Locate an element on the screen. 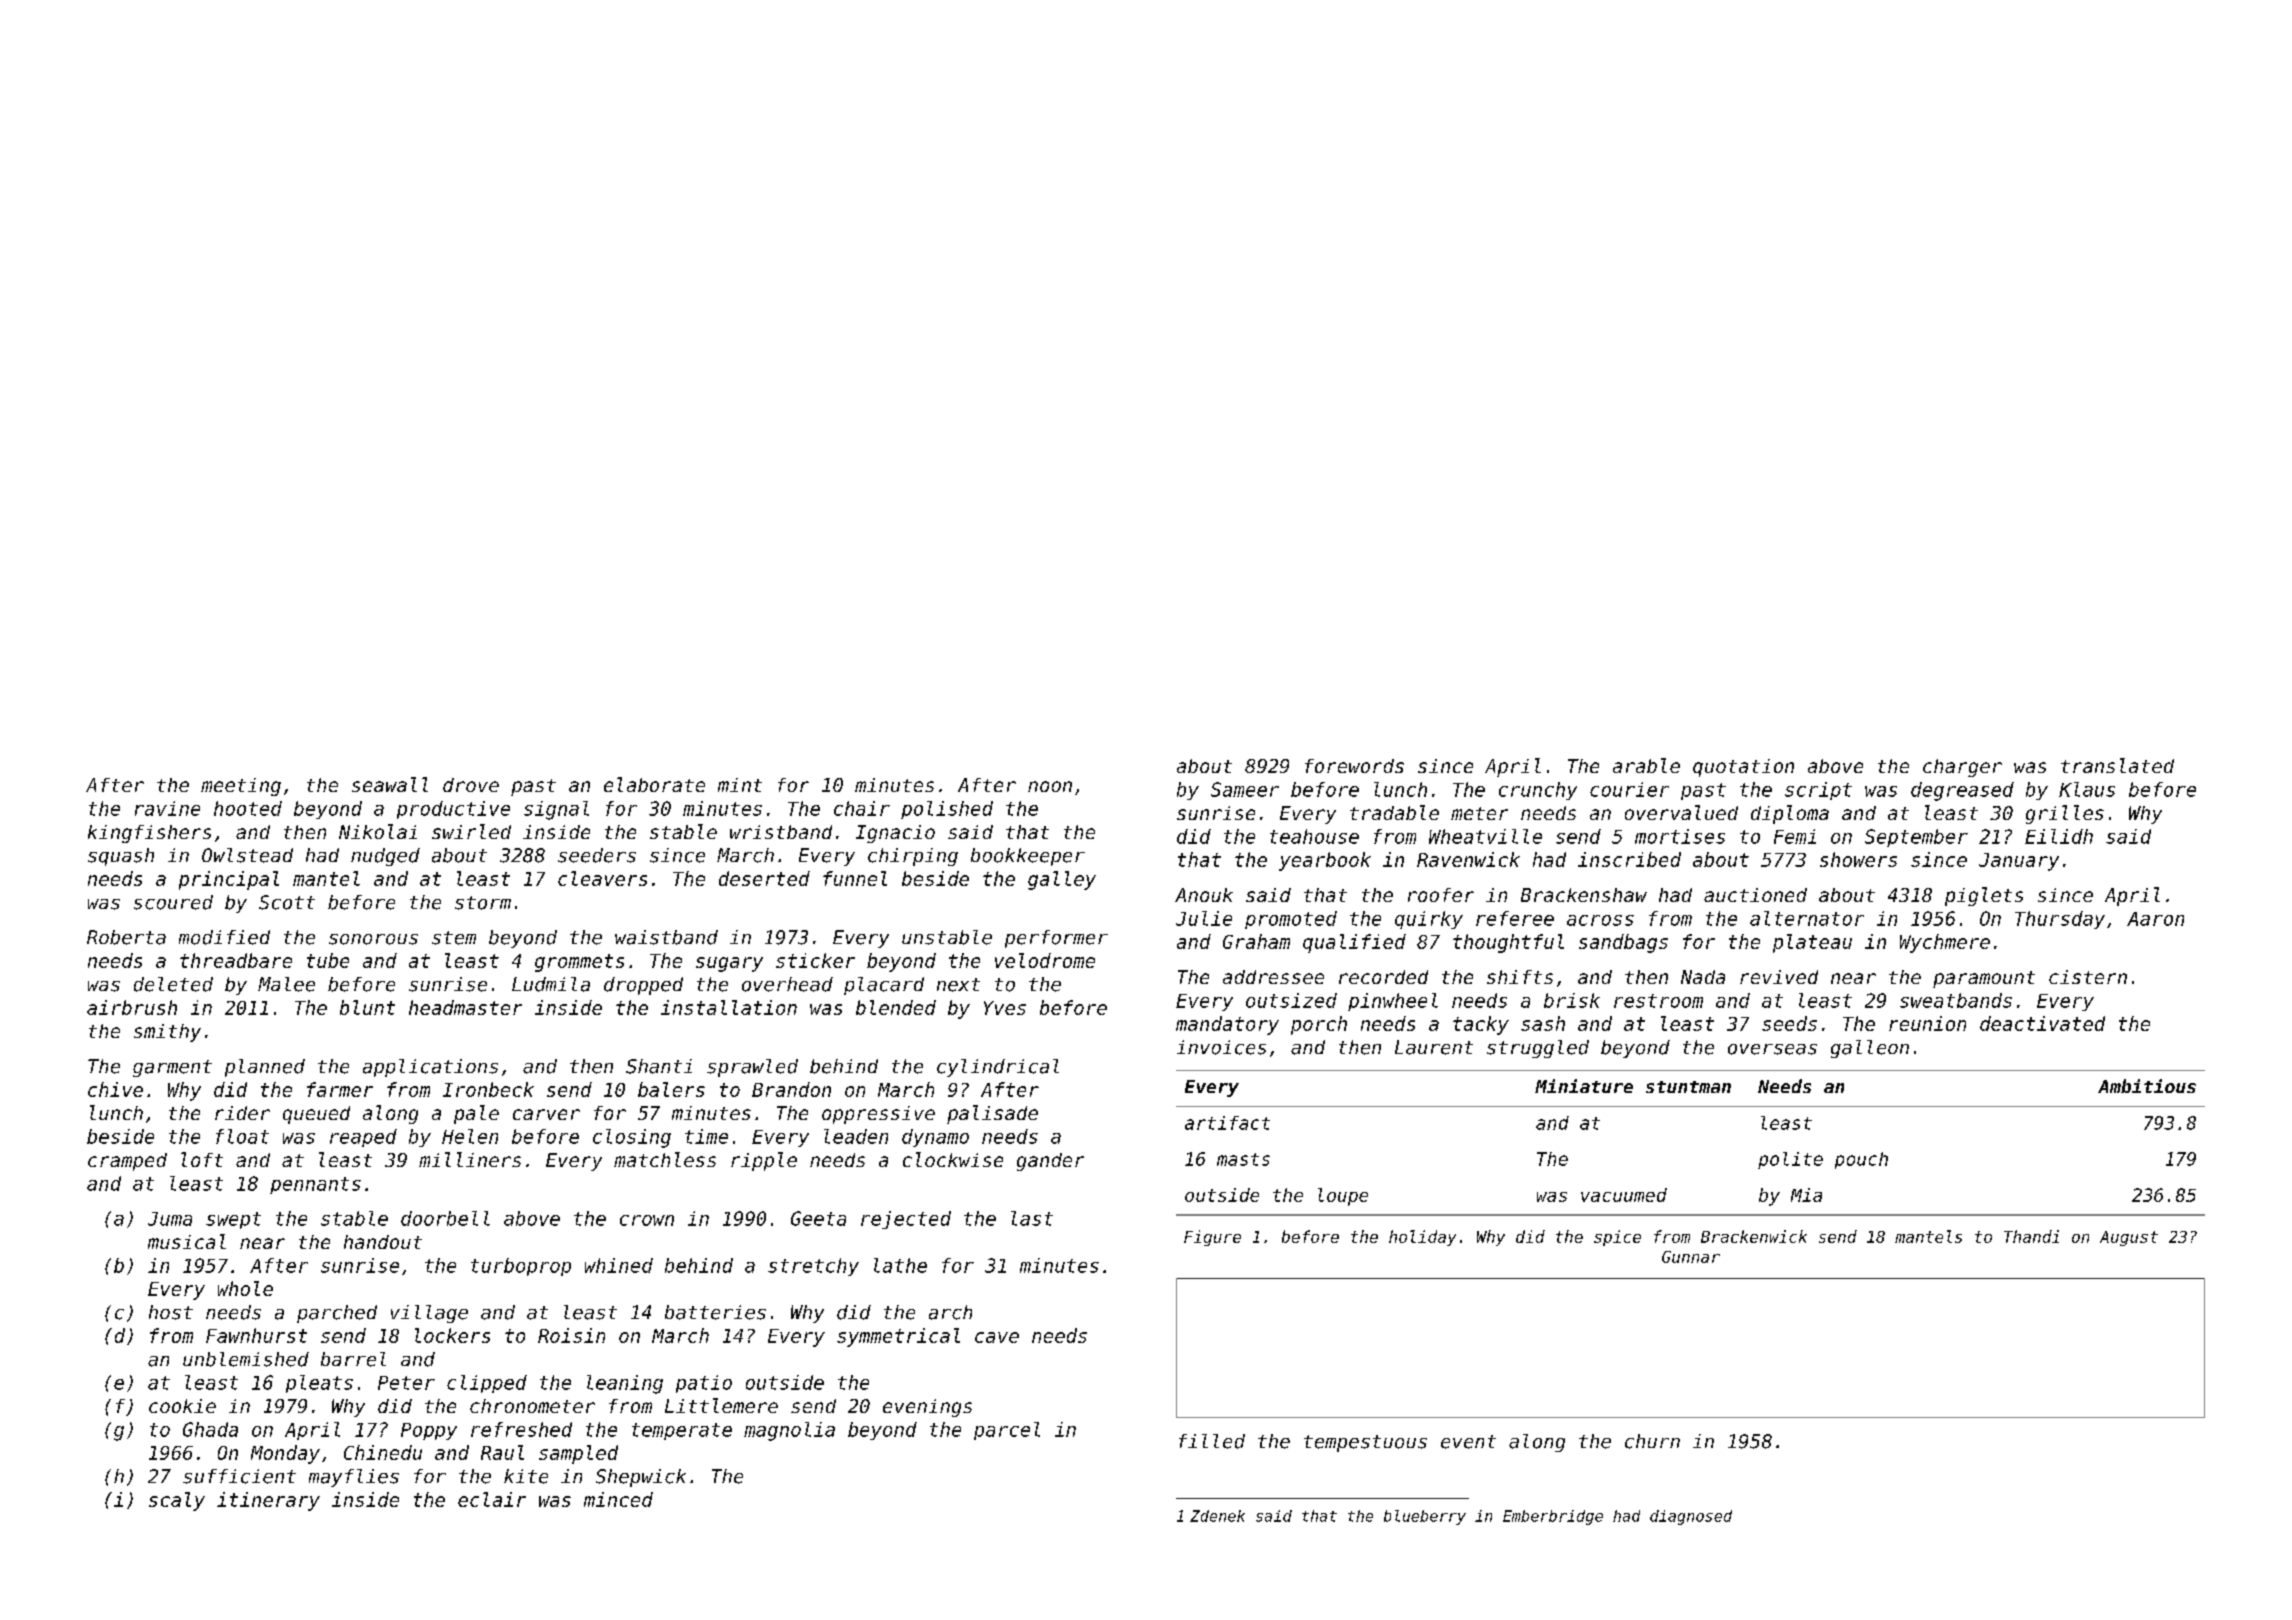 This screenshot has width=2292, height=1620. Zdenek is located at coordinates (1217, 1516).
